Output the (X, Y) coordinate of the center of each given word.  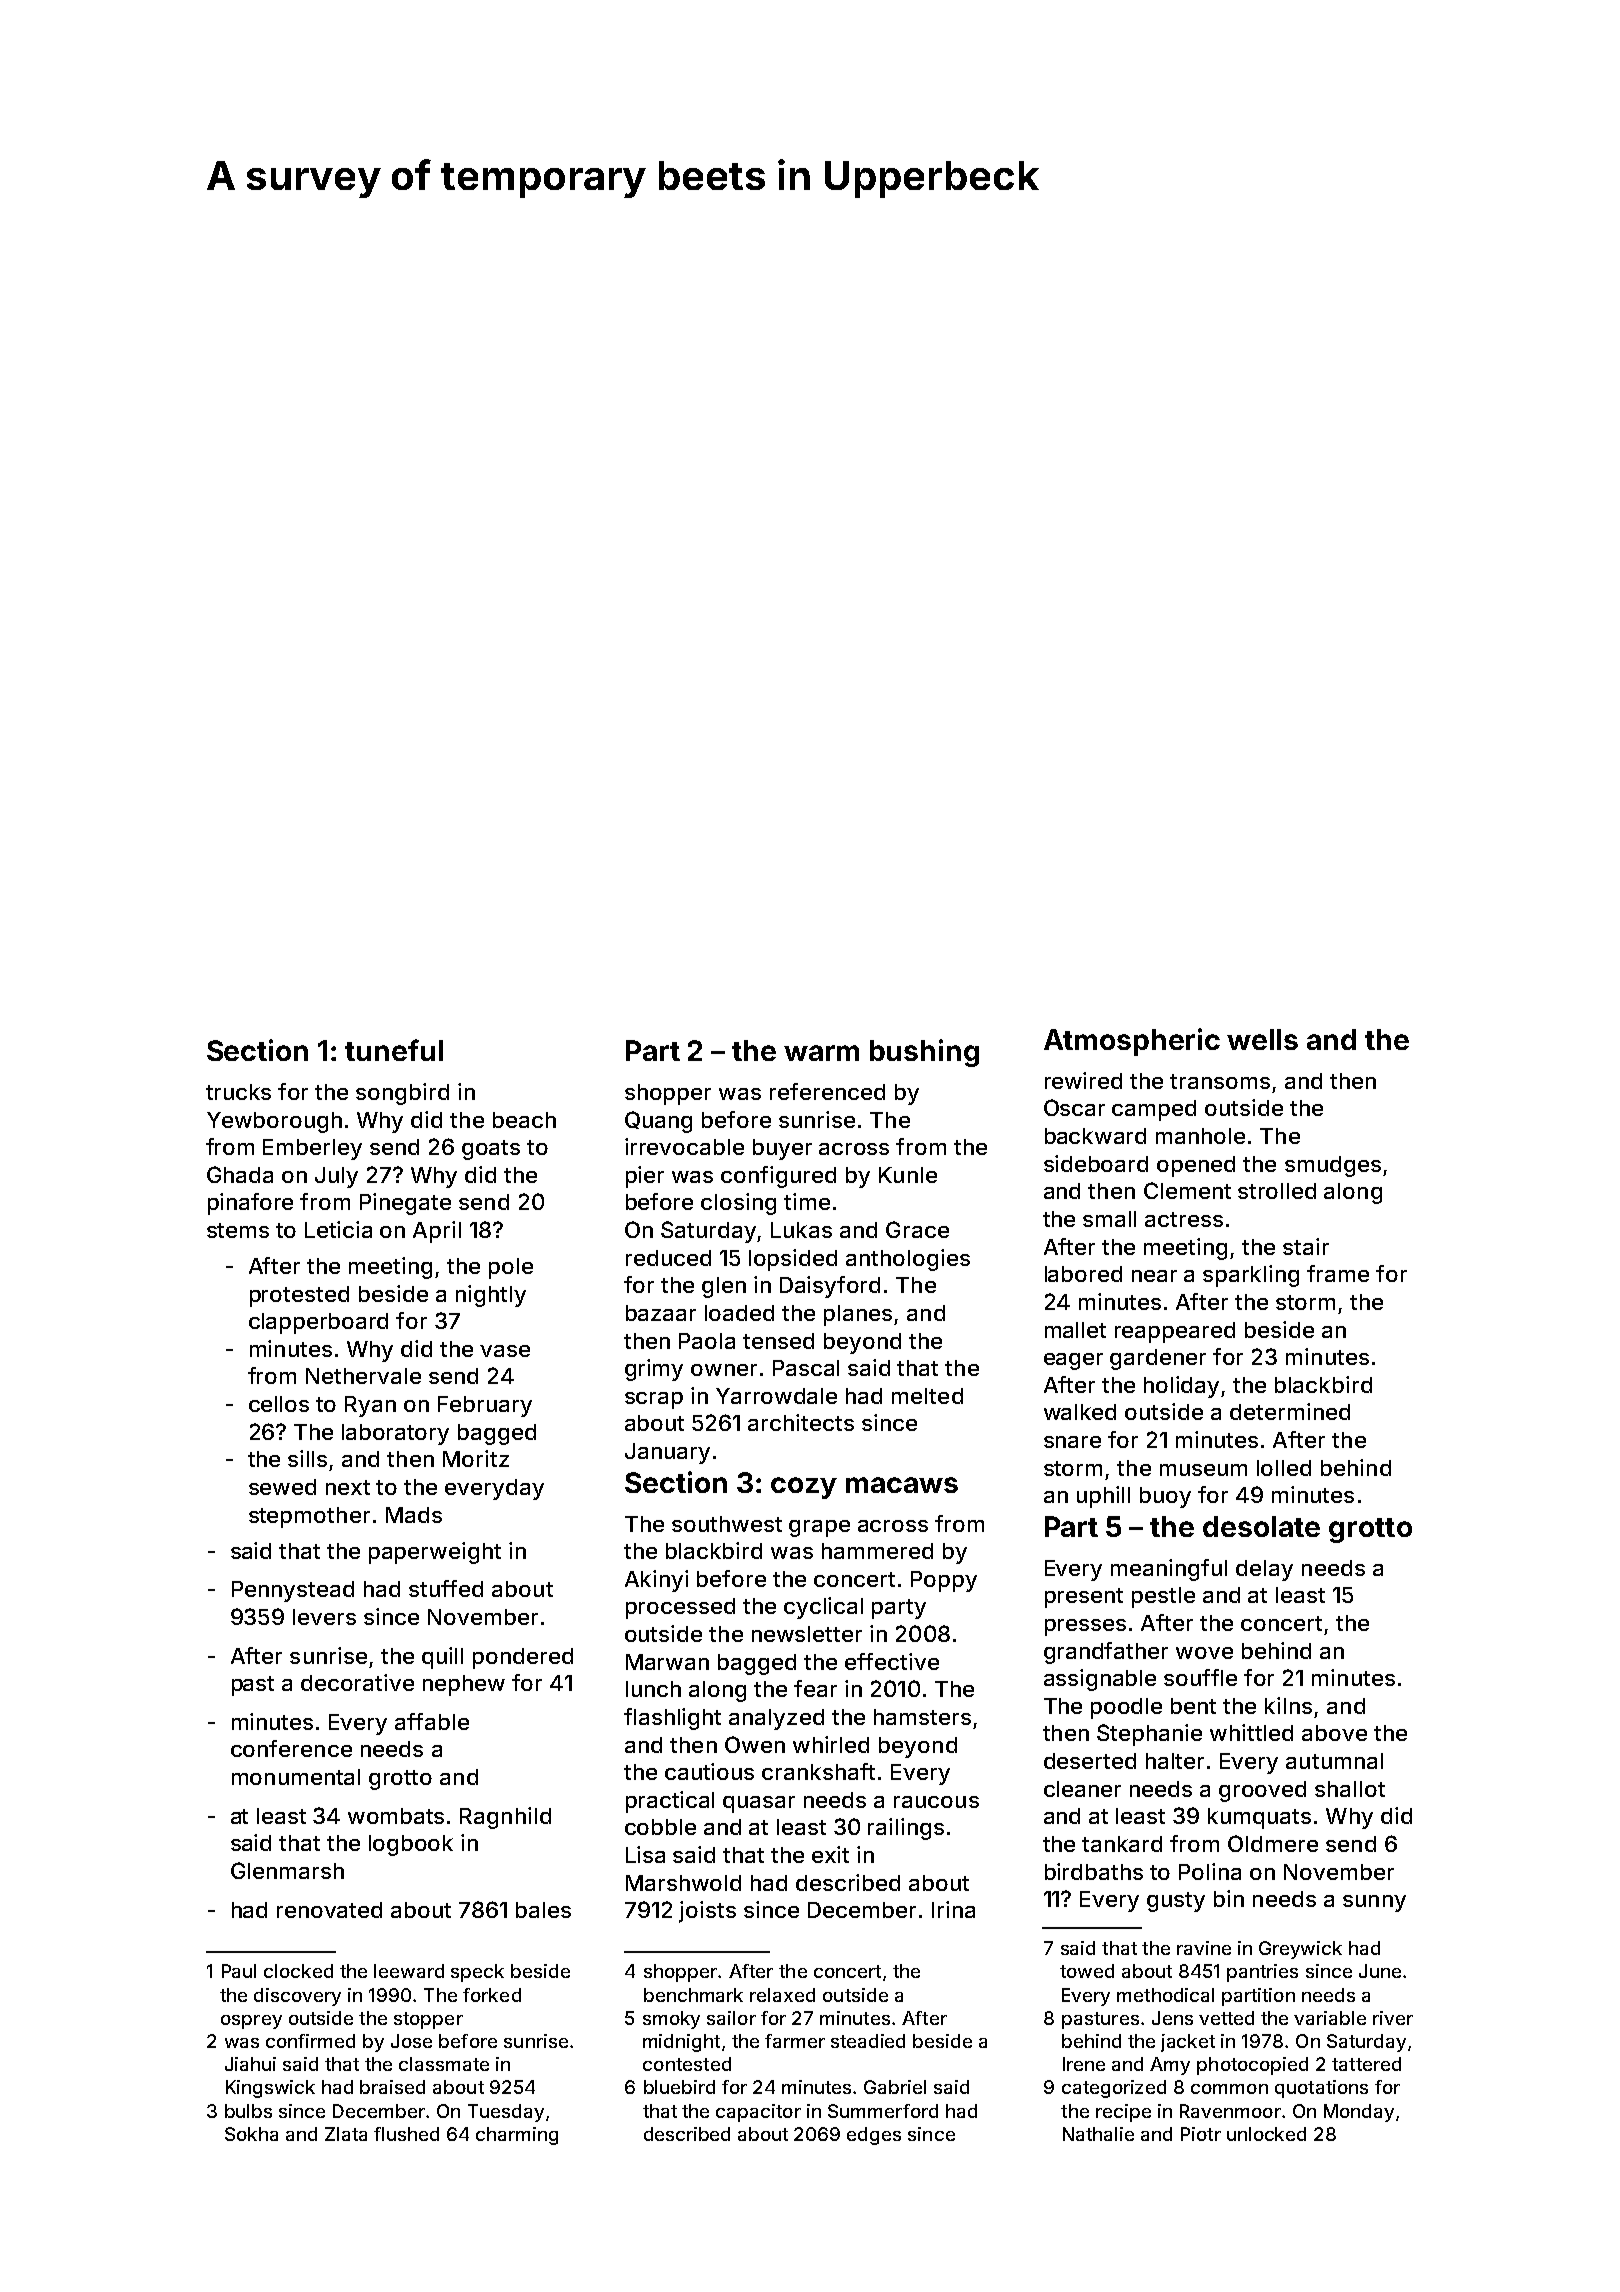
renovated (329, 1910)
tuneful (394, 1050)
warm (821, 1053)
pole (511, 1268)
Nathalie (1098, 2134)
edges (874, 2136)
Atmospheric (1132, 1042)
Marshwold (683, 1883)
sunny (1374, 1903)
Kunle (908, 1175)
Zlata (346, 2134)
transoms (1220, 1081)
